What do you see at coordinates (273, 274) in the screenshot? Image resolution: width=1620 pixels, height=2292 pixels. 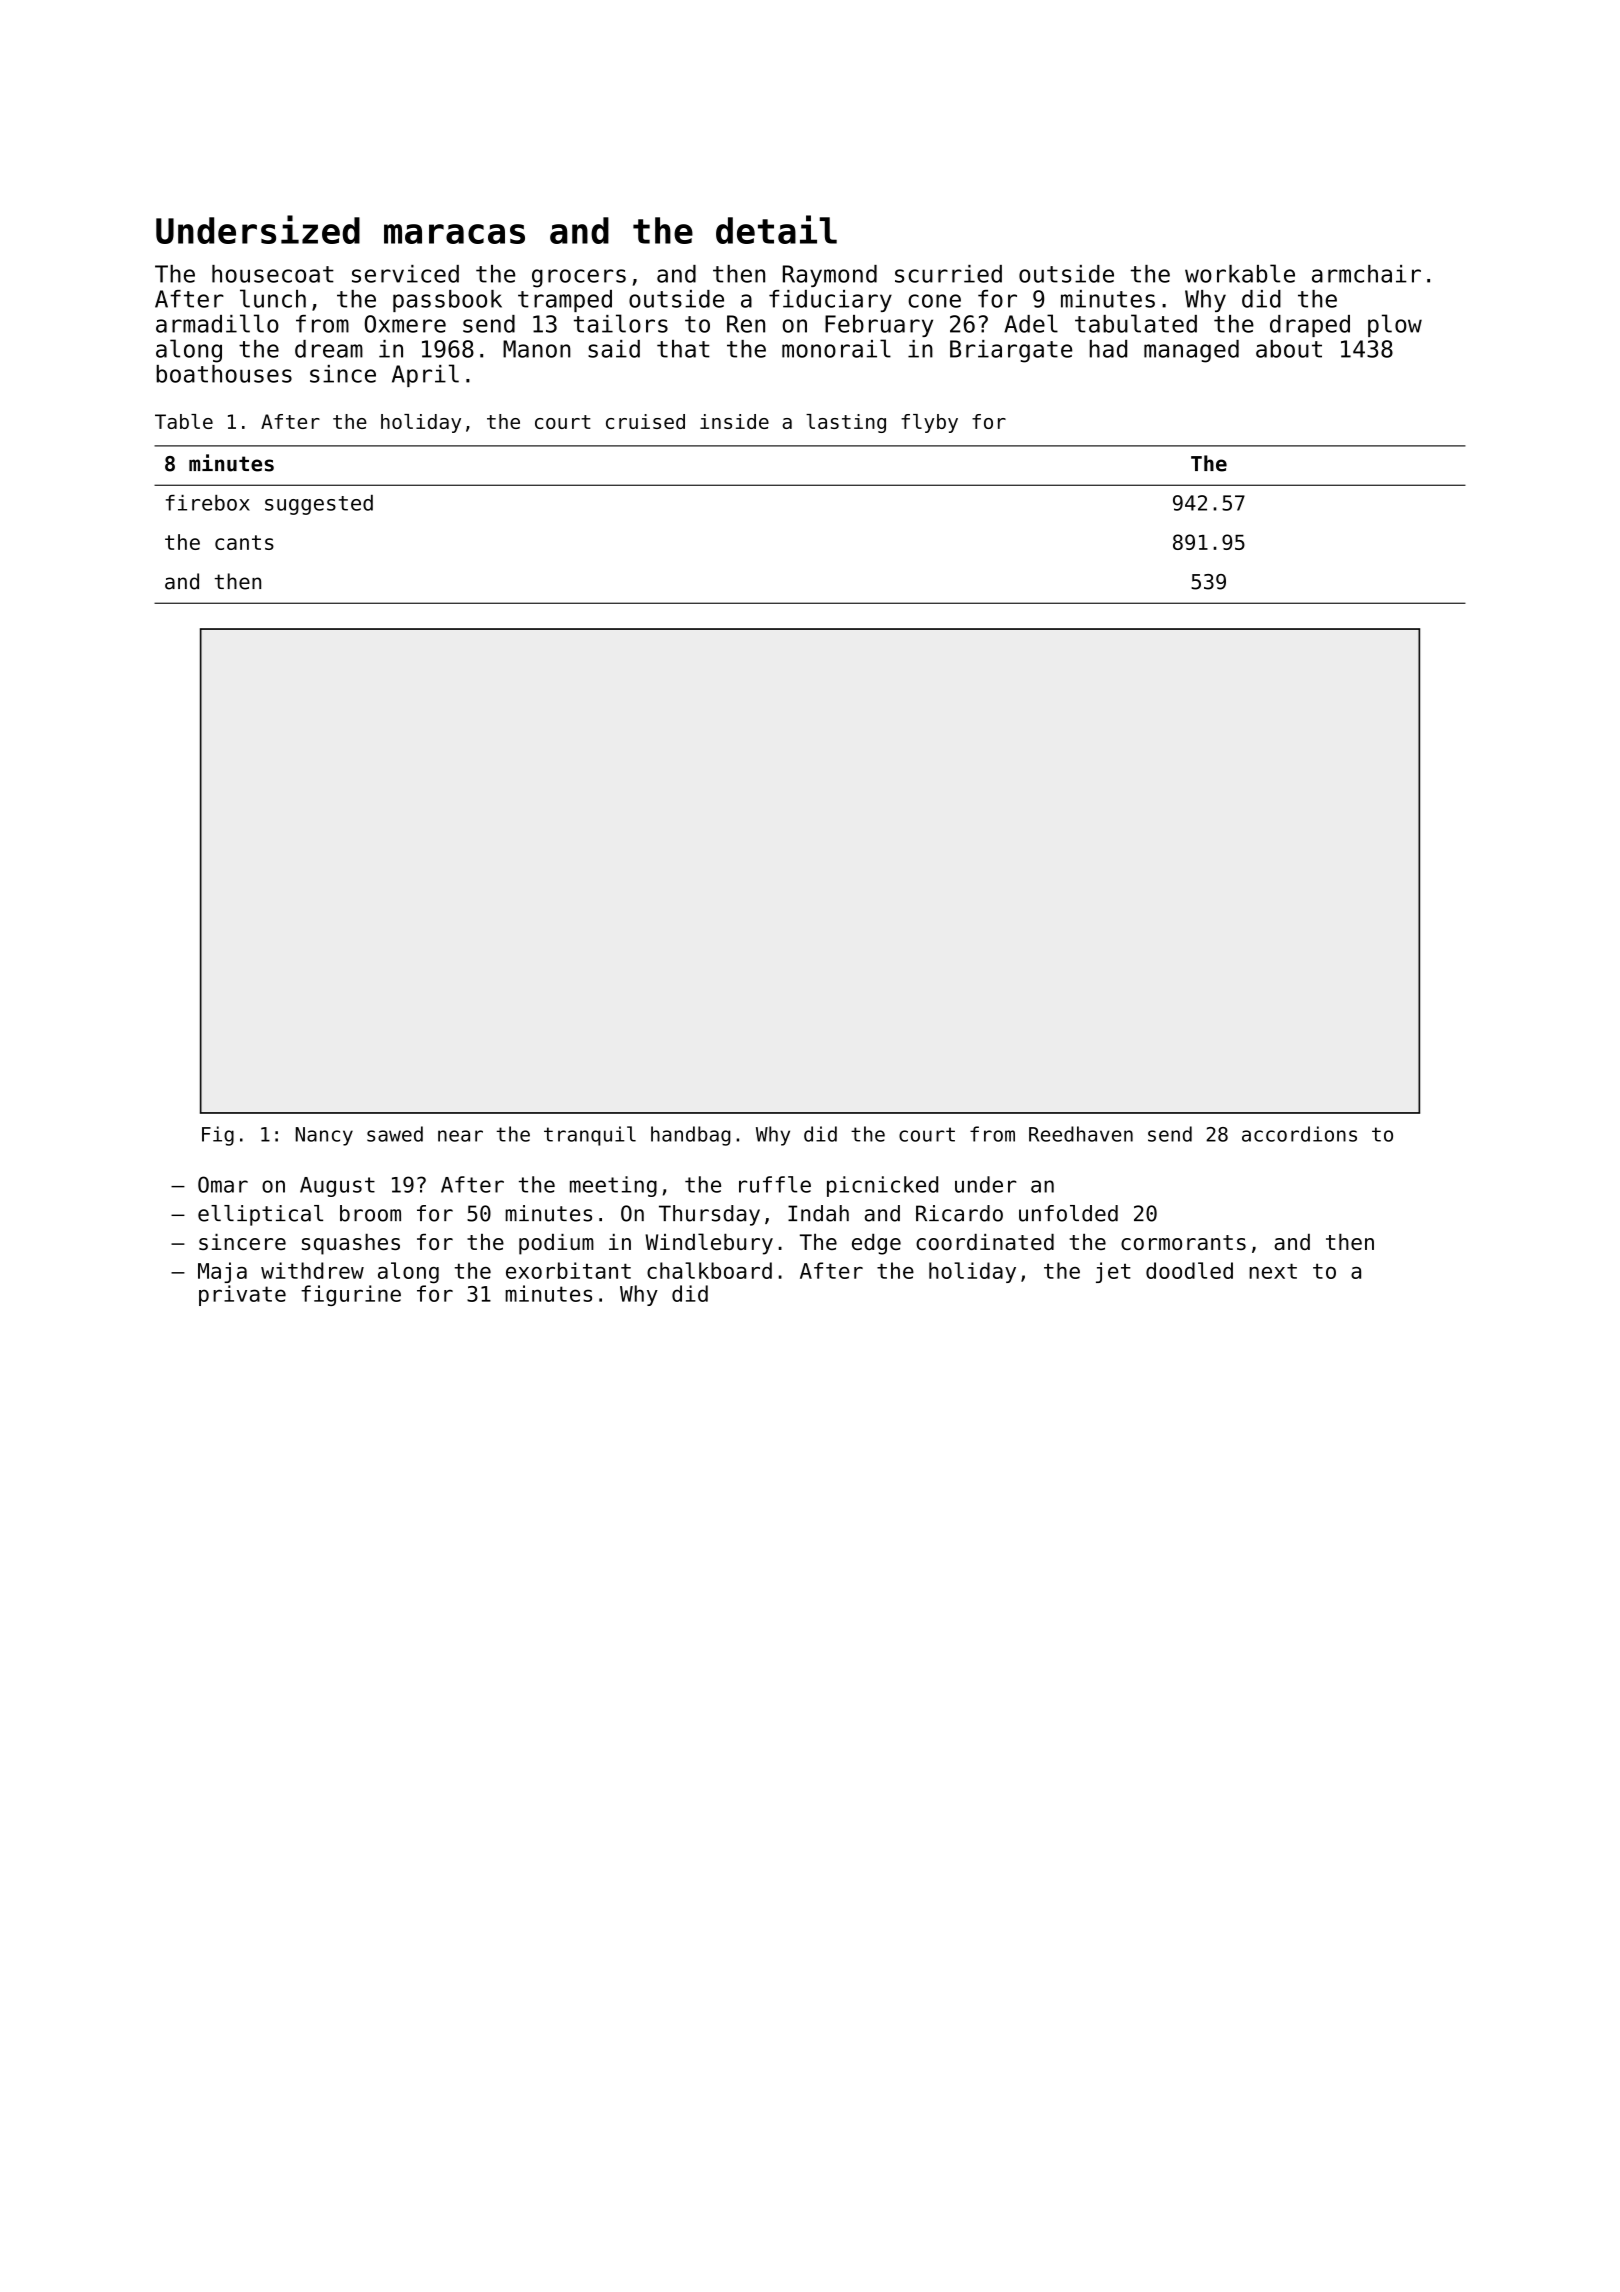 I see `housecoat` at bounding box center [273, 274].
